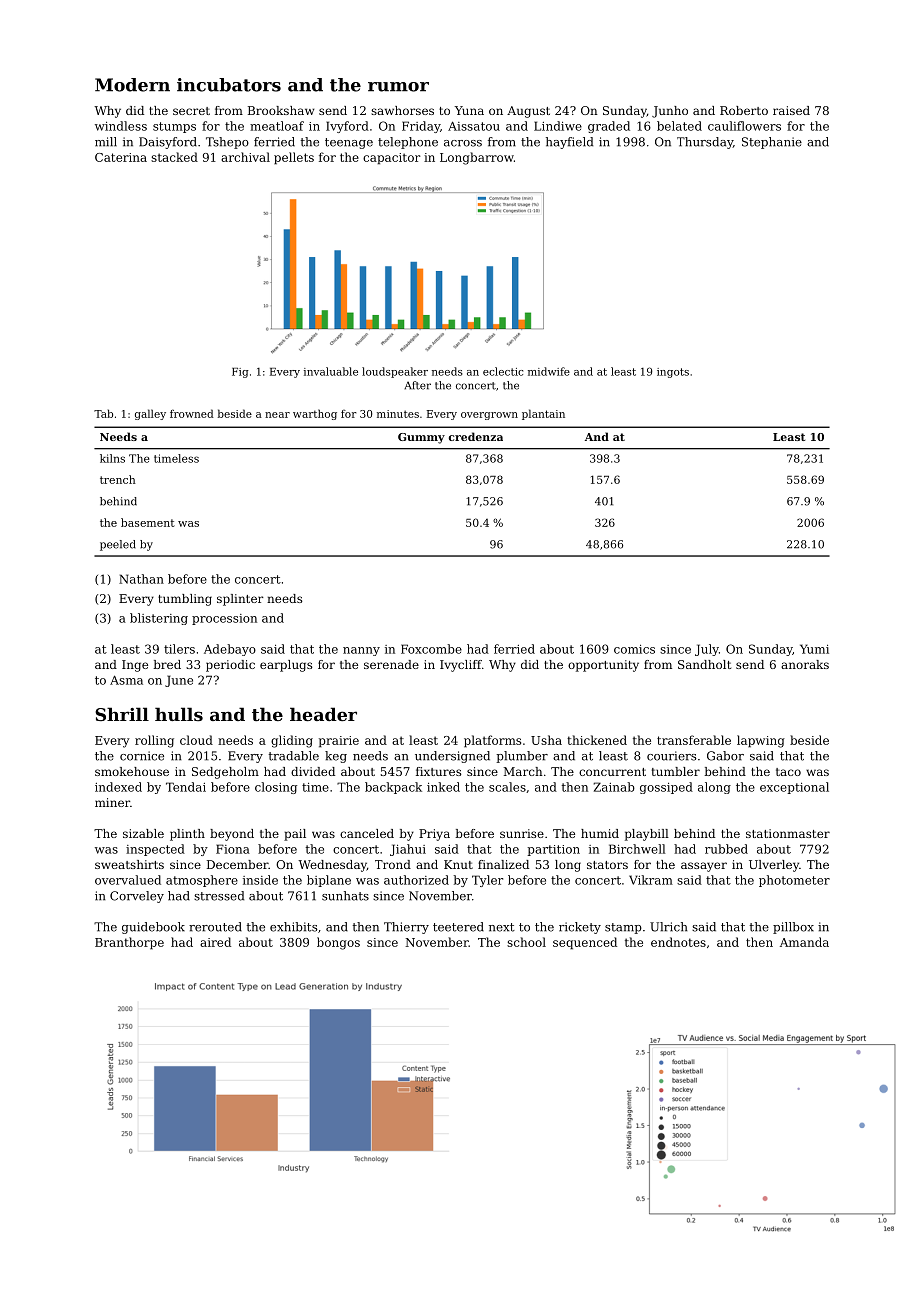 The height and width of the image is (1308, 924). What do you see at coordinates (393, 788) in the image?
I see `backpack` at bounding box center [393, 788].
